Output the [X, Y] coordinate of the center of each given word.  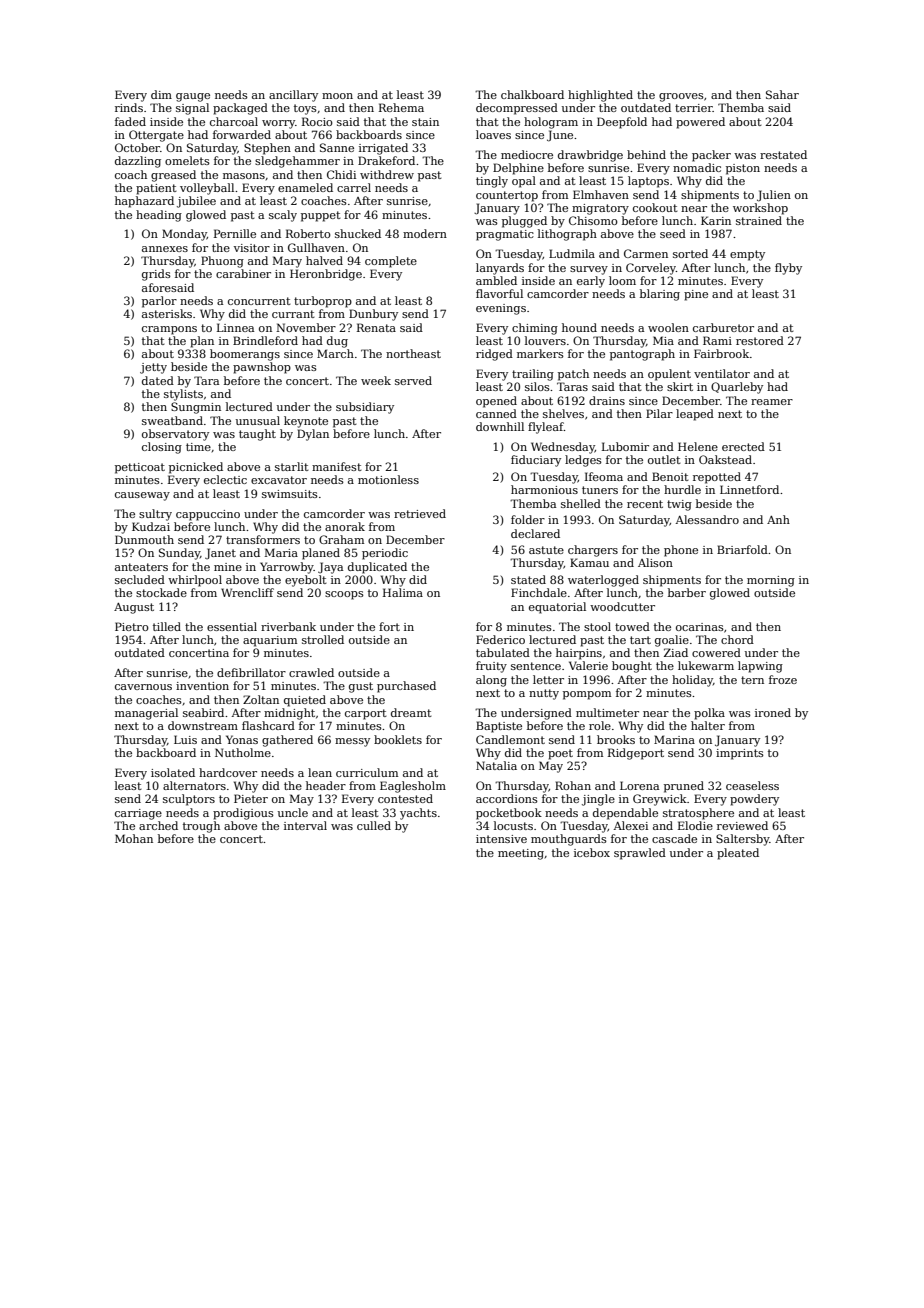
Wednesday [563, 448]
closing [162, 448]
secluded [140, 579]
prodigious [243, 814]
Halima [403, 592]
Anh [778, 519]
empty [747, 255]
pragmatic [505, 235]
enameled [305, 187]
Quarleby [737, 388]
